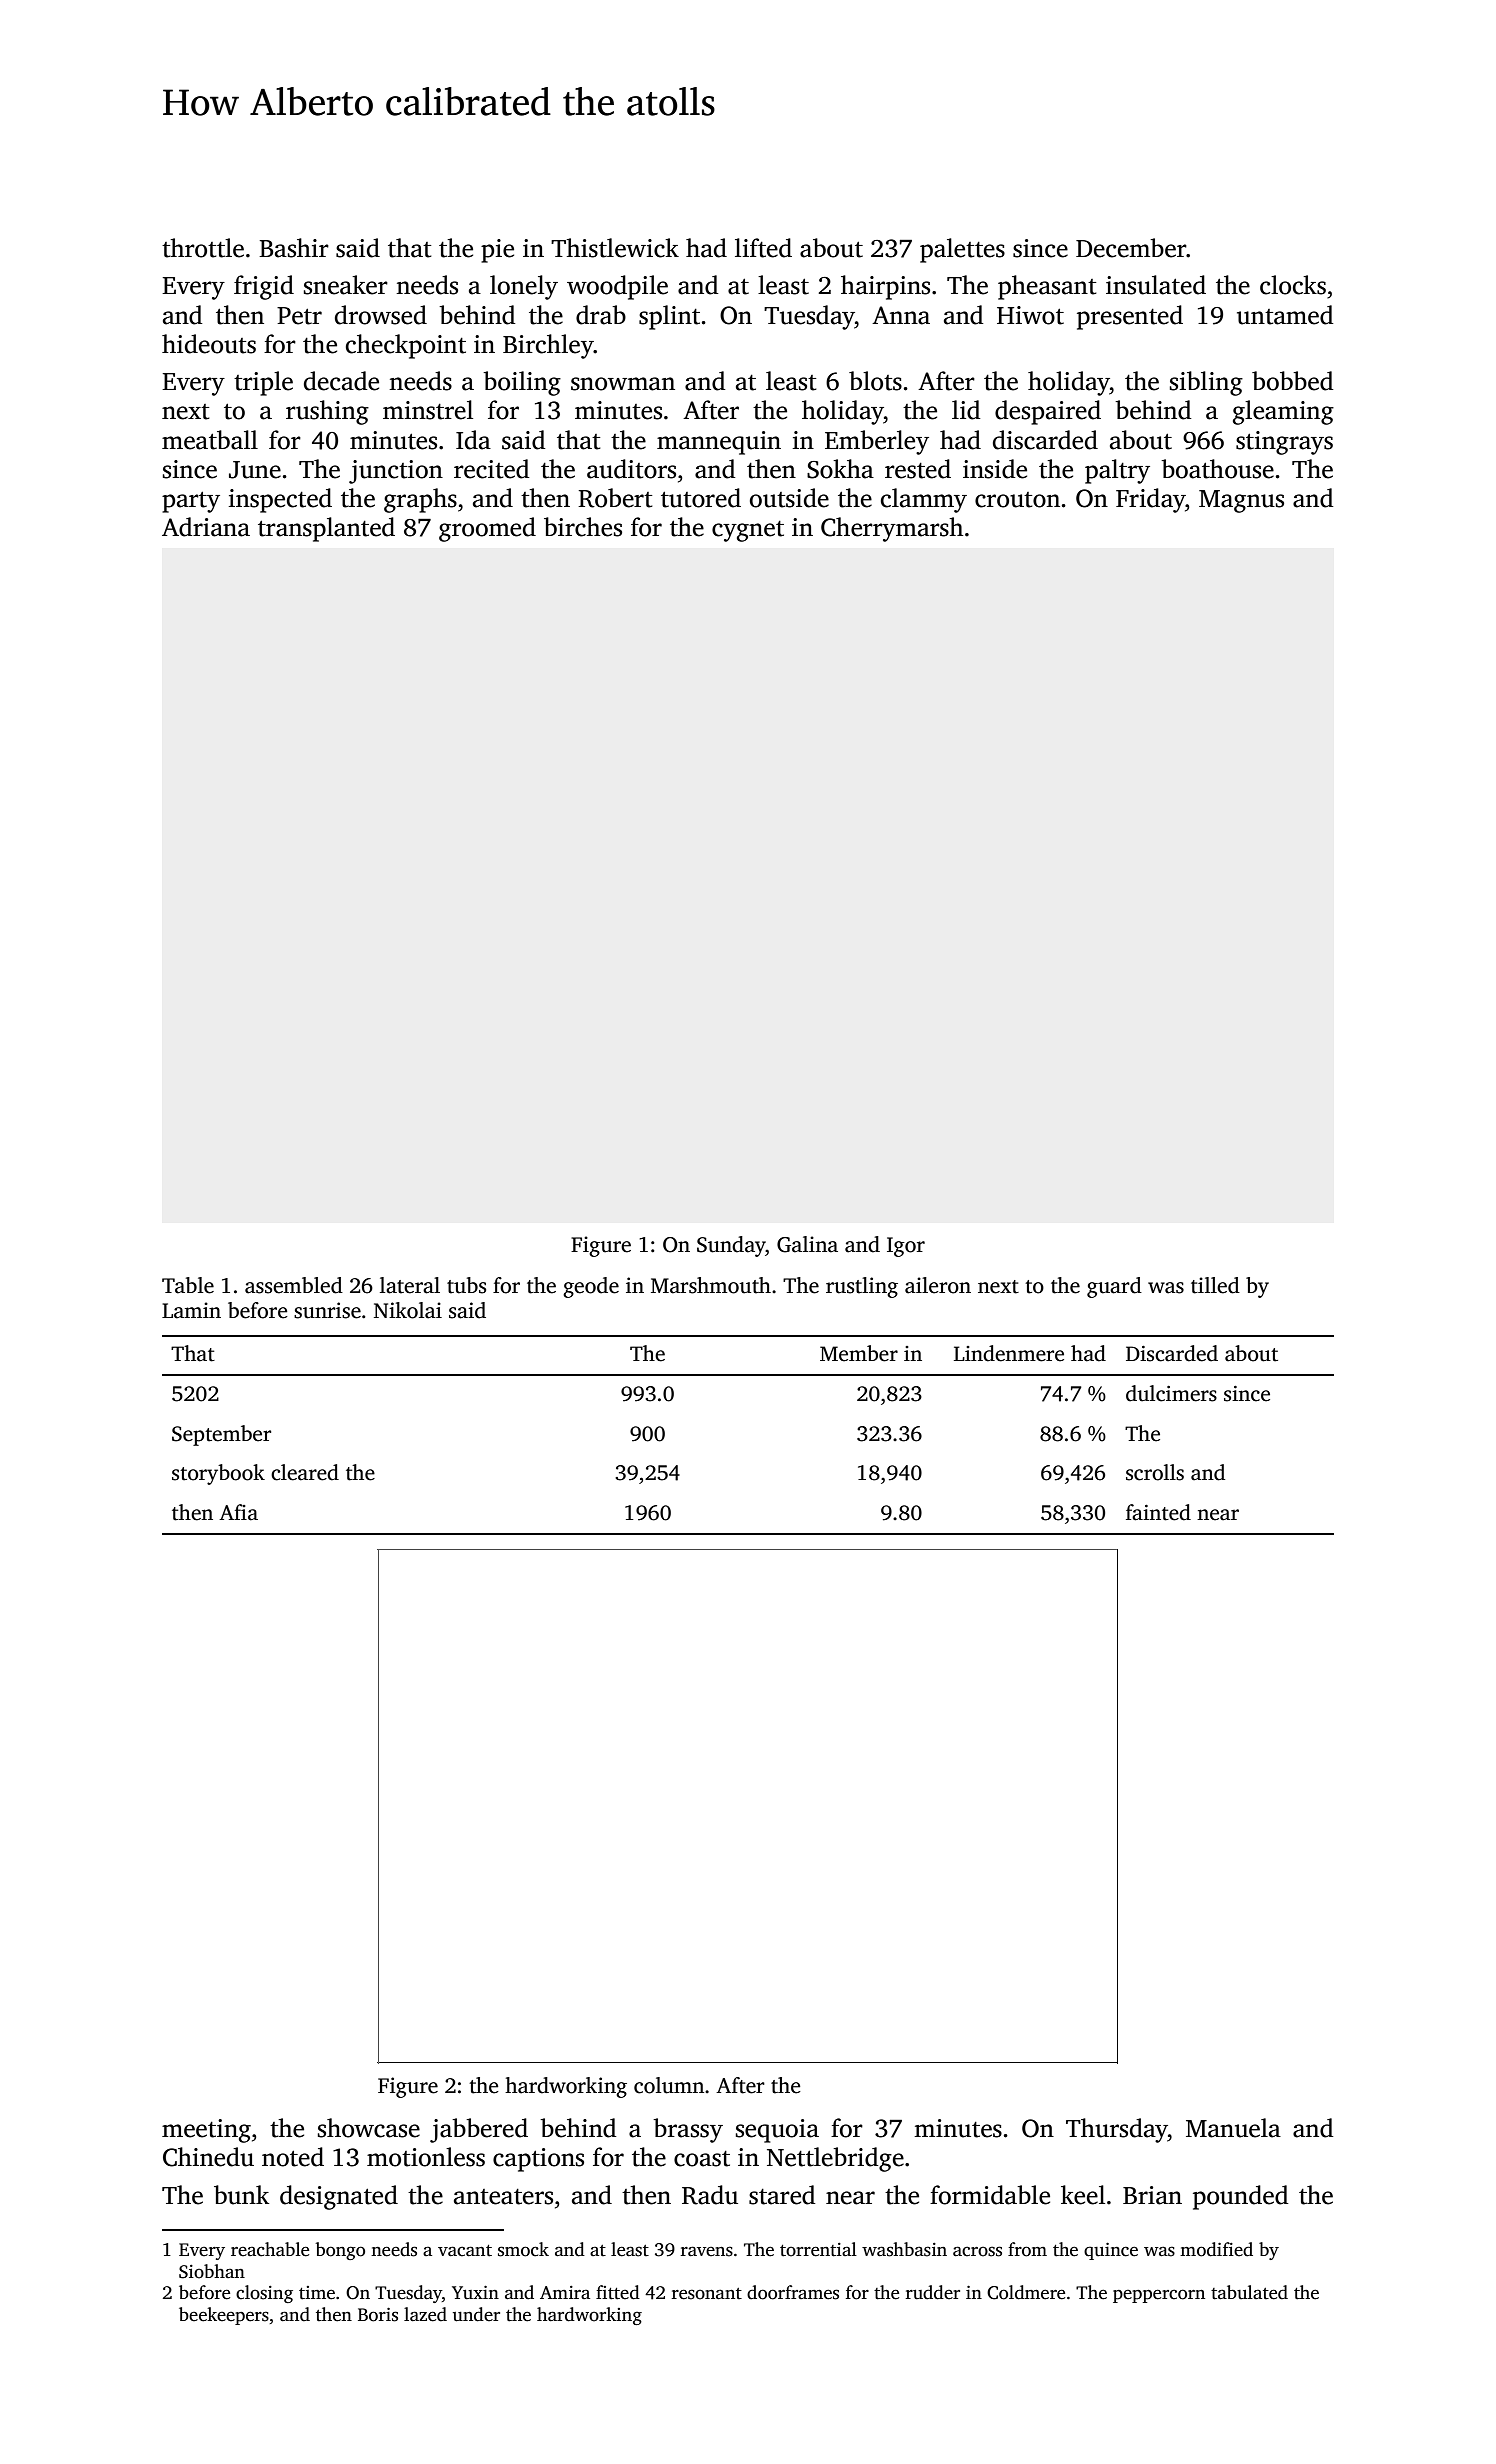 The image size is (1496, 2464). What do you see at coordinates (618, 2292) in the screenshot?
I see `fitted` at bounding box center [618, 2292].
